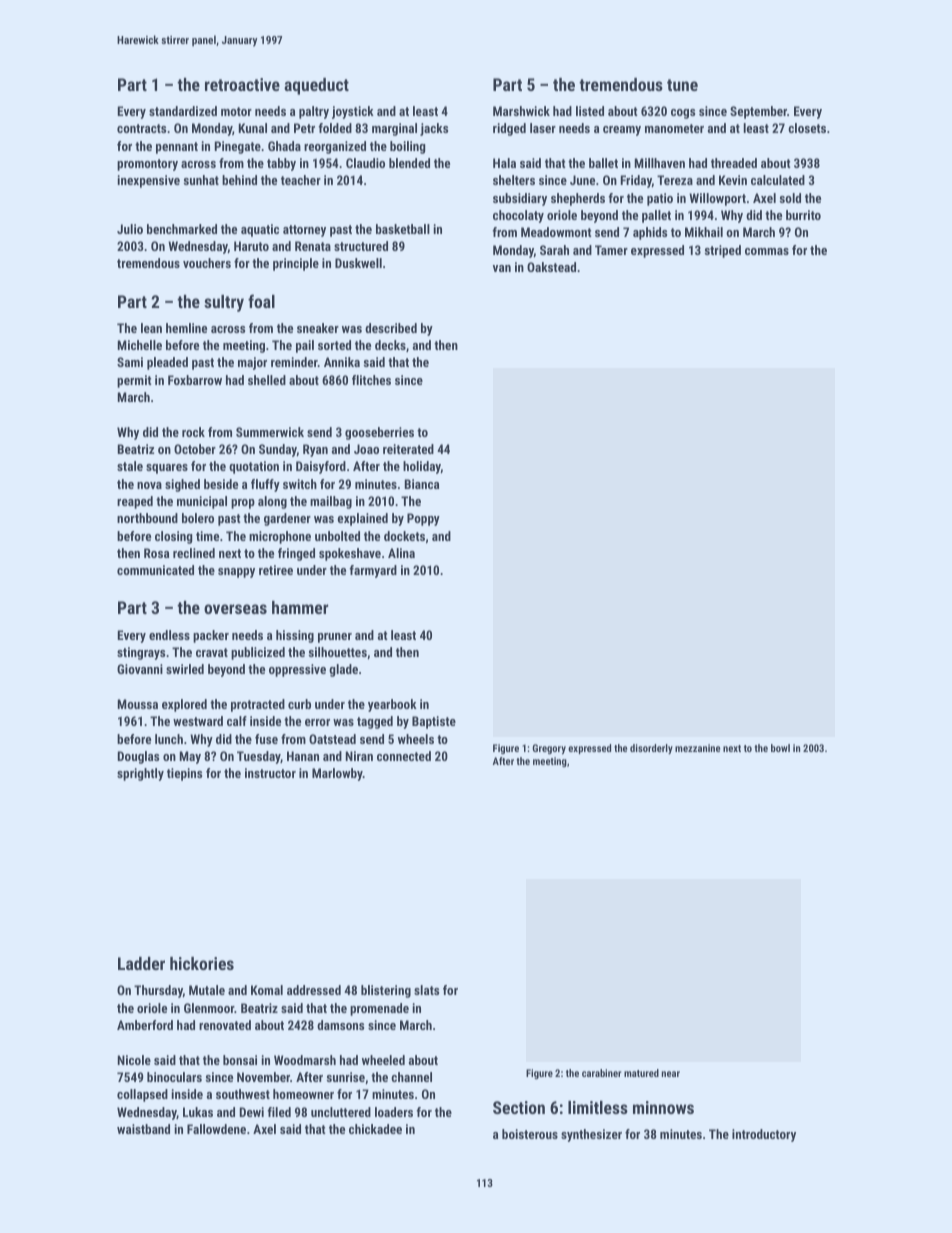 Image resolution: width=952 pixels, height=1233 pixels. I want to click on Marshwick, so click(521, 111).
